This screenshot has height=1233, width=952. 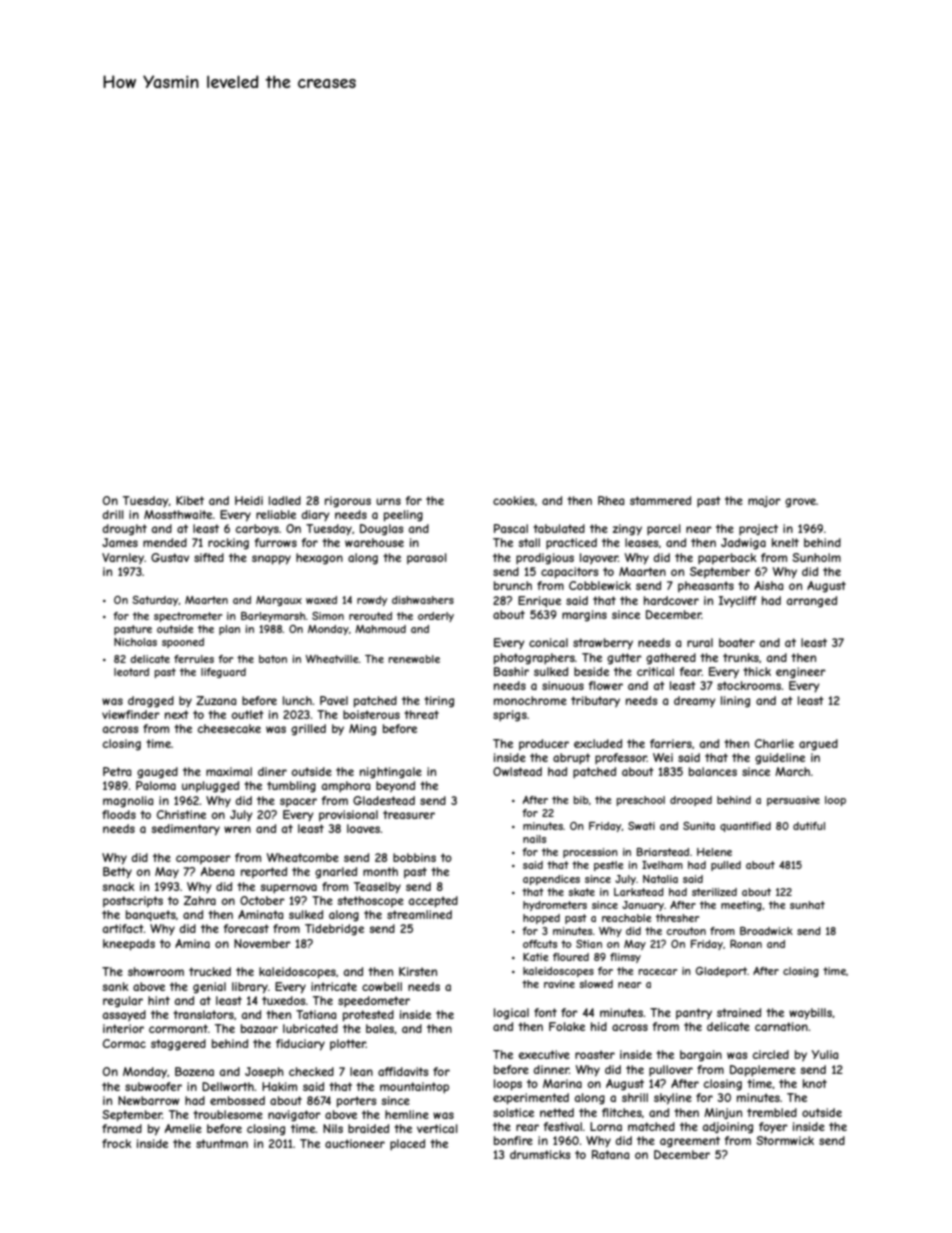 What do you see at coordinates (178, 1028) in the screenshot?
I see `cormorant` at bounding box center [178, 1028].
